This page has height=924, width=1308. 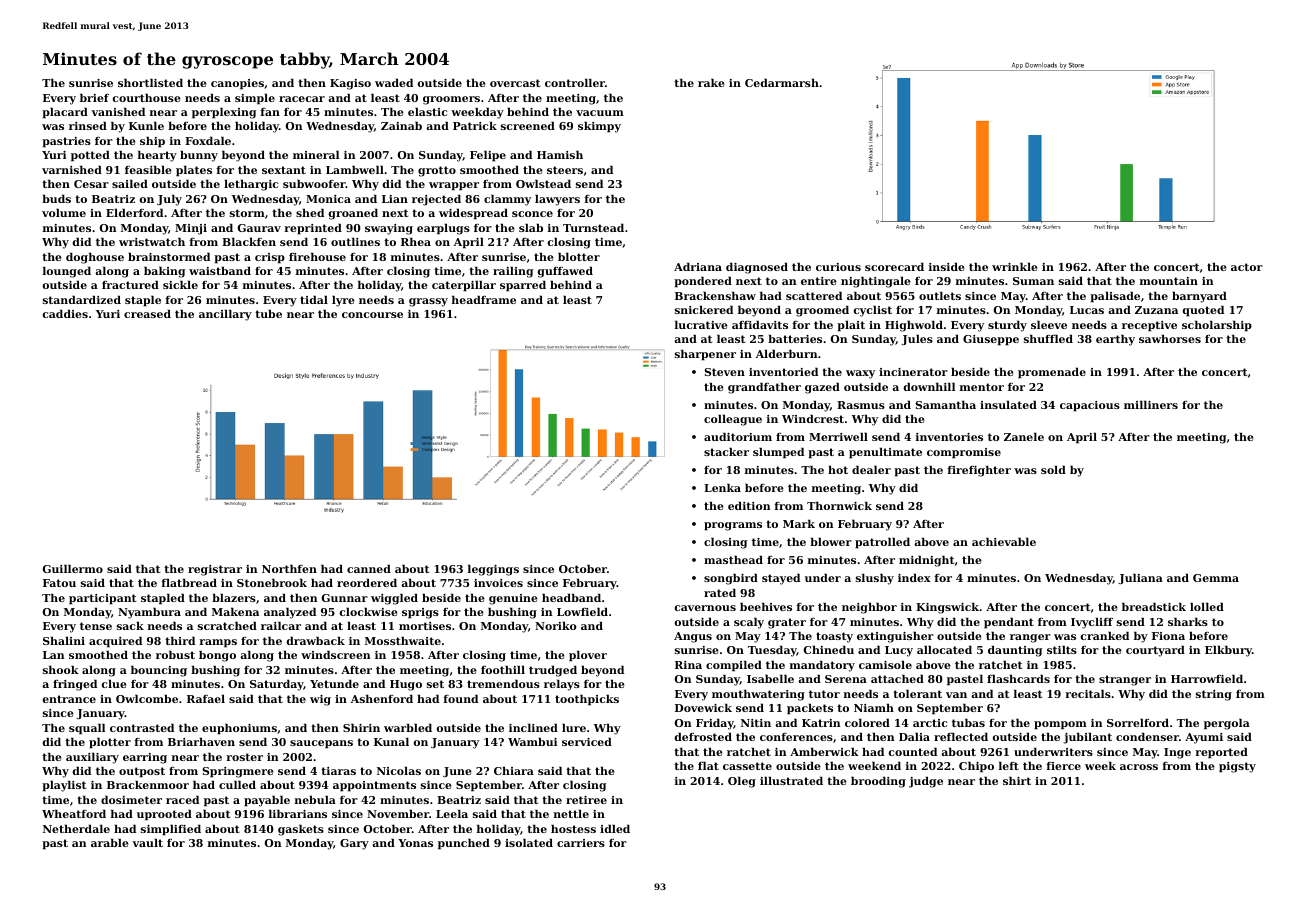 What do you see at coordinates (757, 268) in the page?
I see `diagnosed` at bounding box center [757, 268].
